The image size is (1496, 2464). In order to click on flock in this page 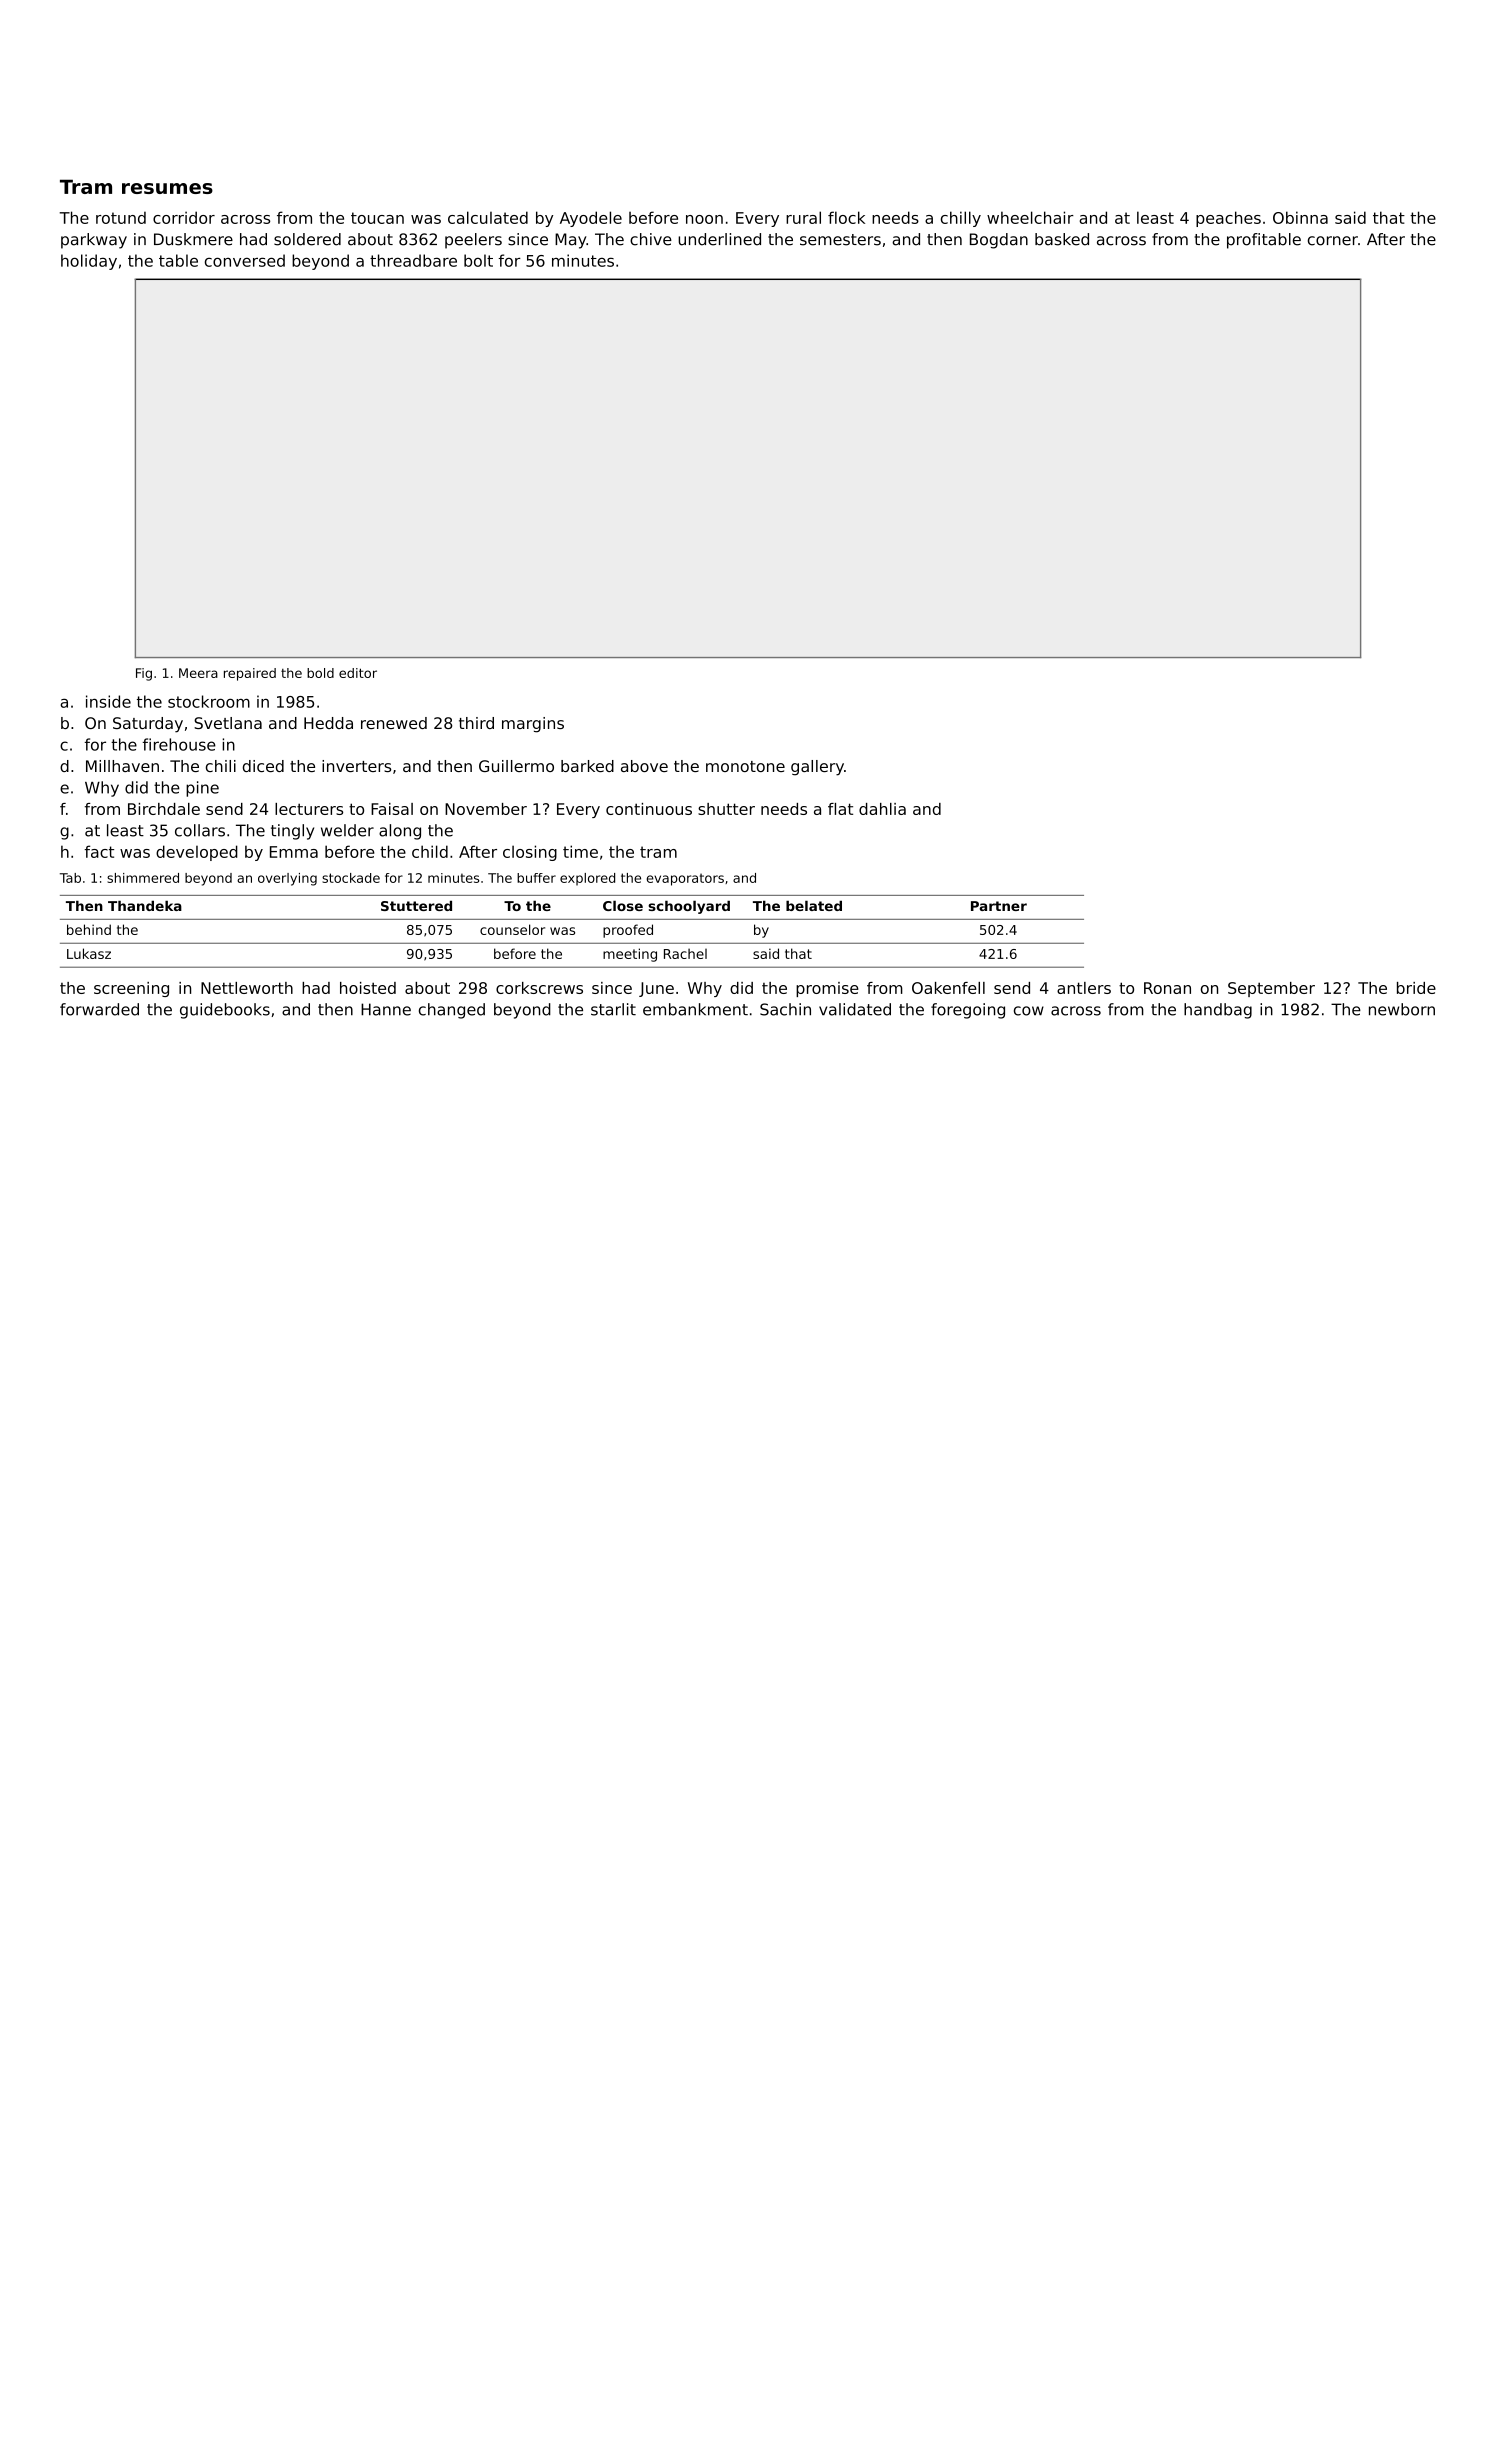, I will do `click(846, 217)`.
